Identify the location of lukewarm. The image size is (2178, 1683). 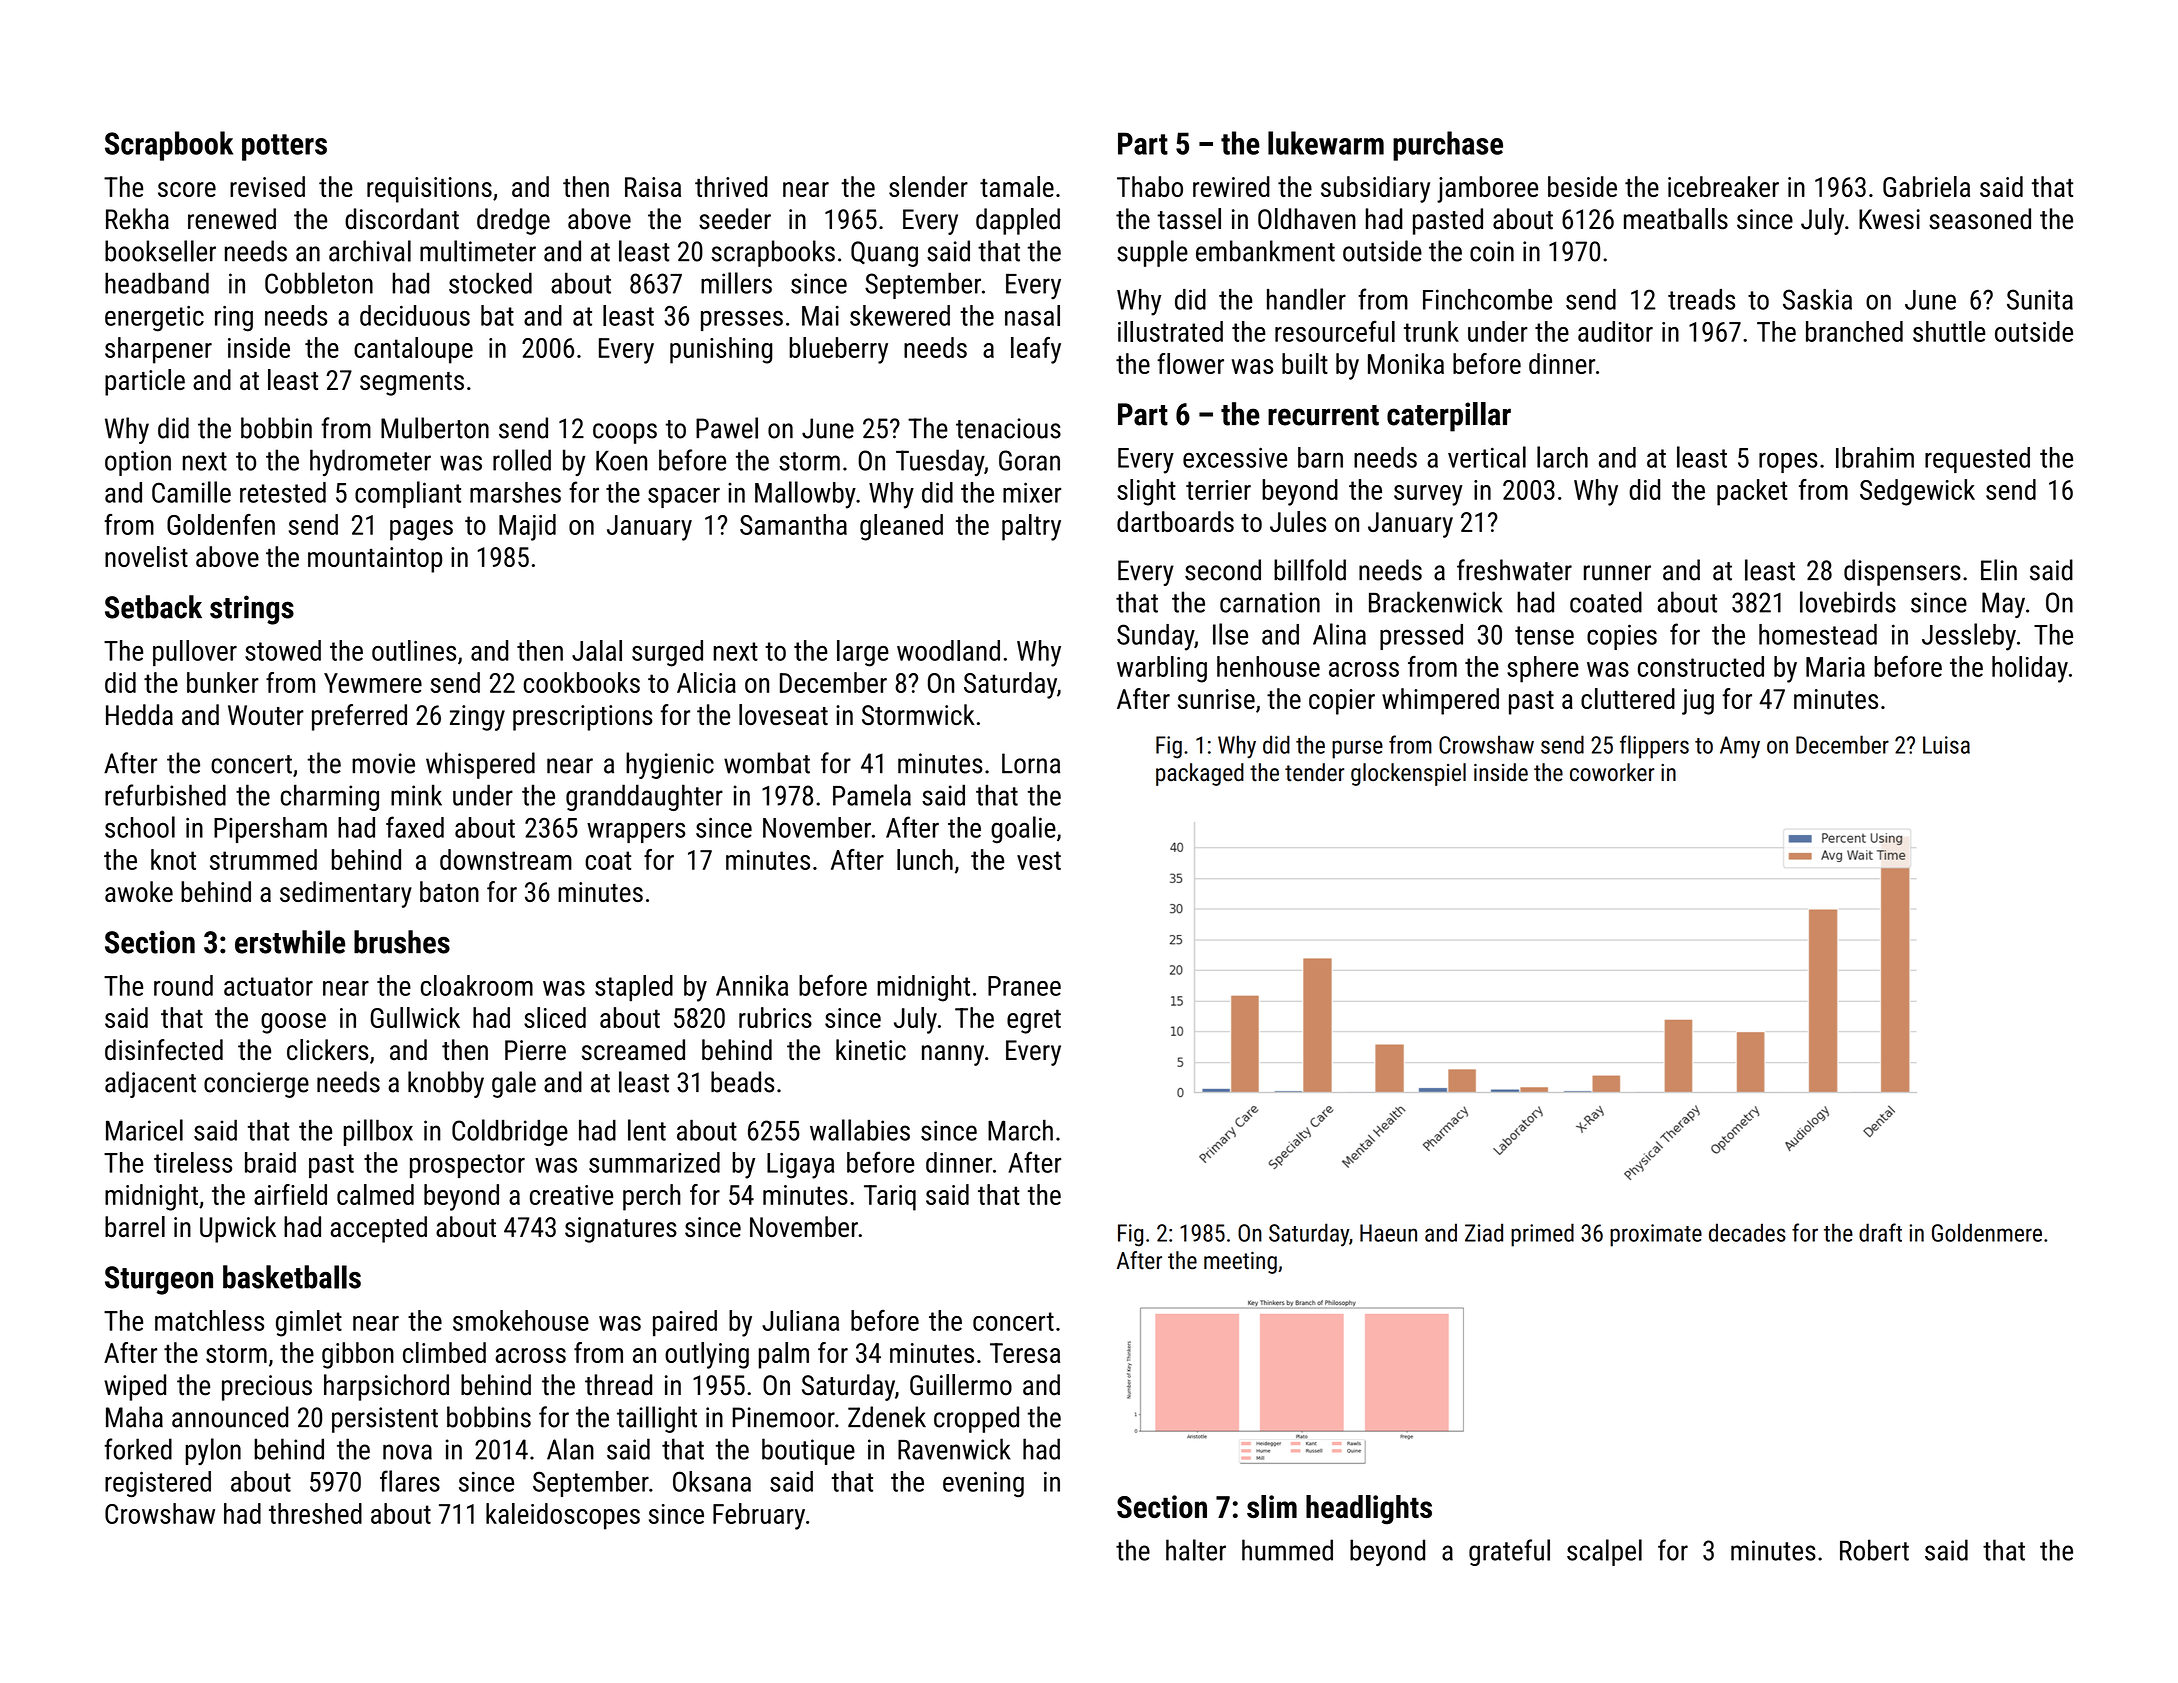
(1326, 143).
